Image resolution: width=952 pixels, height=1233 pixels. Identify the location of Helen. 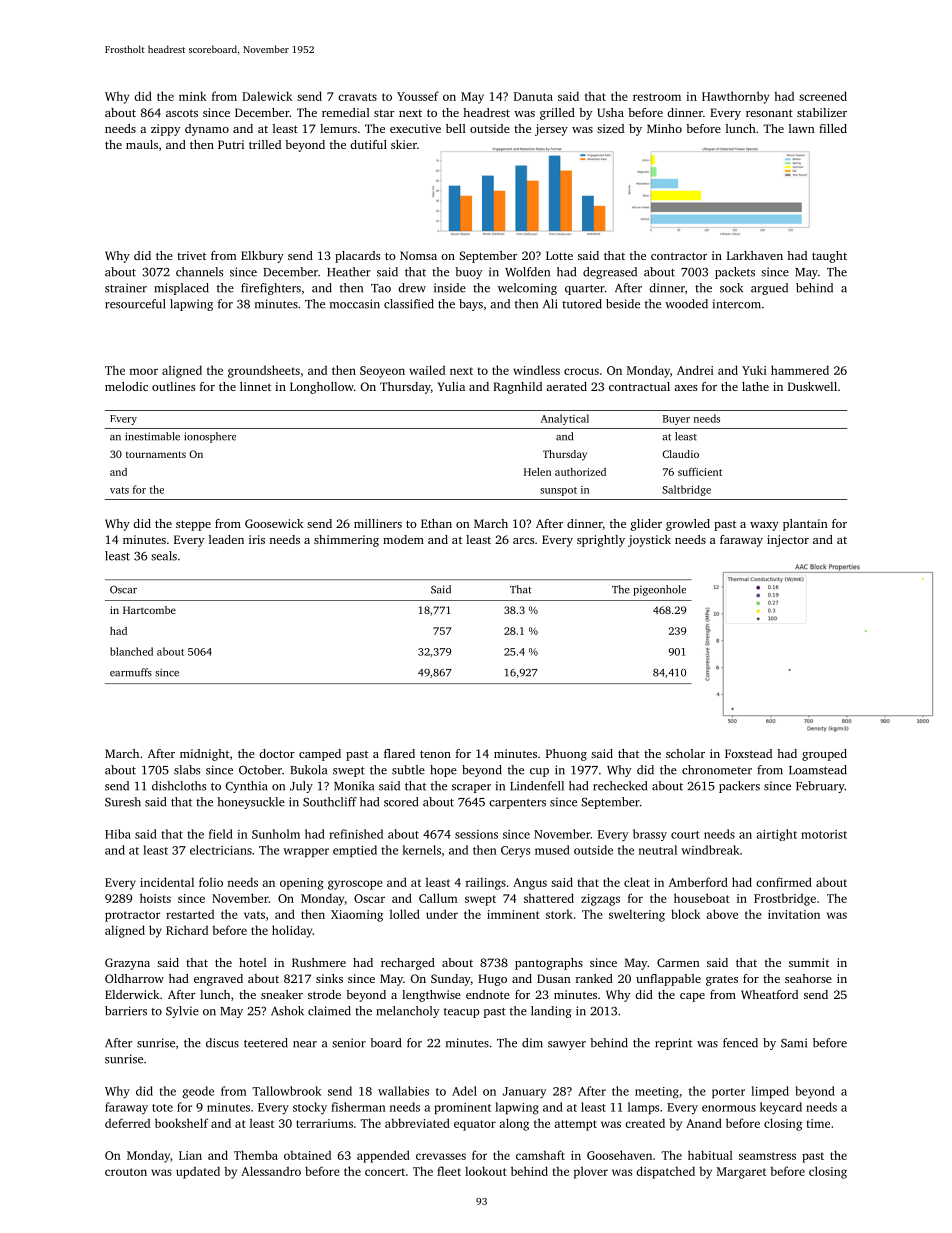
(537, 471).
